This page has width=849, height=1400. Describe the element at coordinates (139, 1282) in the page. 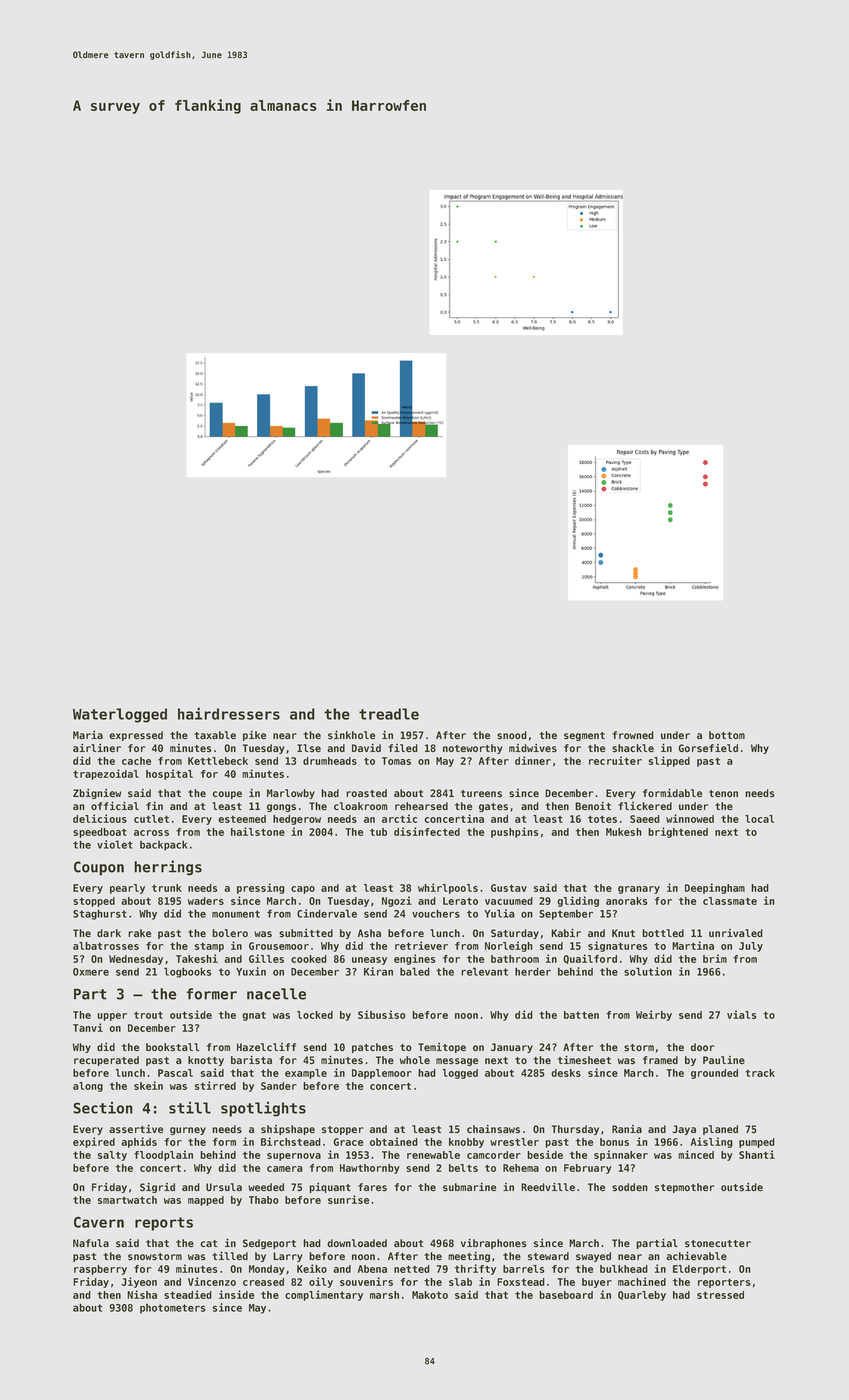

I see `Jiyeon` at that location.
